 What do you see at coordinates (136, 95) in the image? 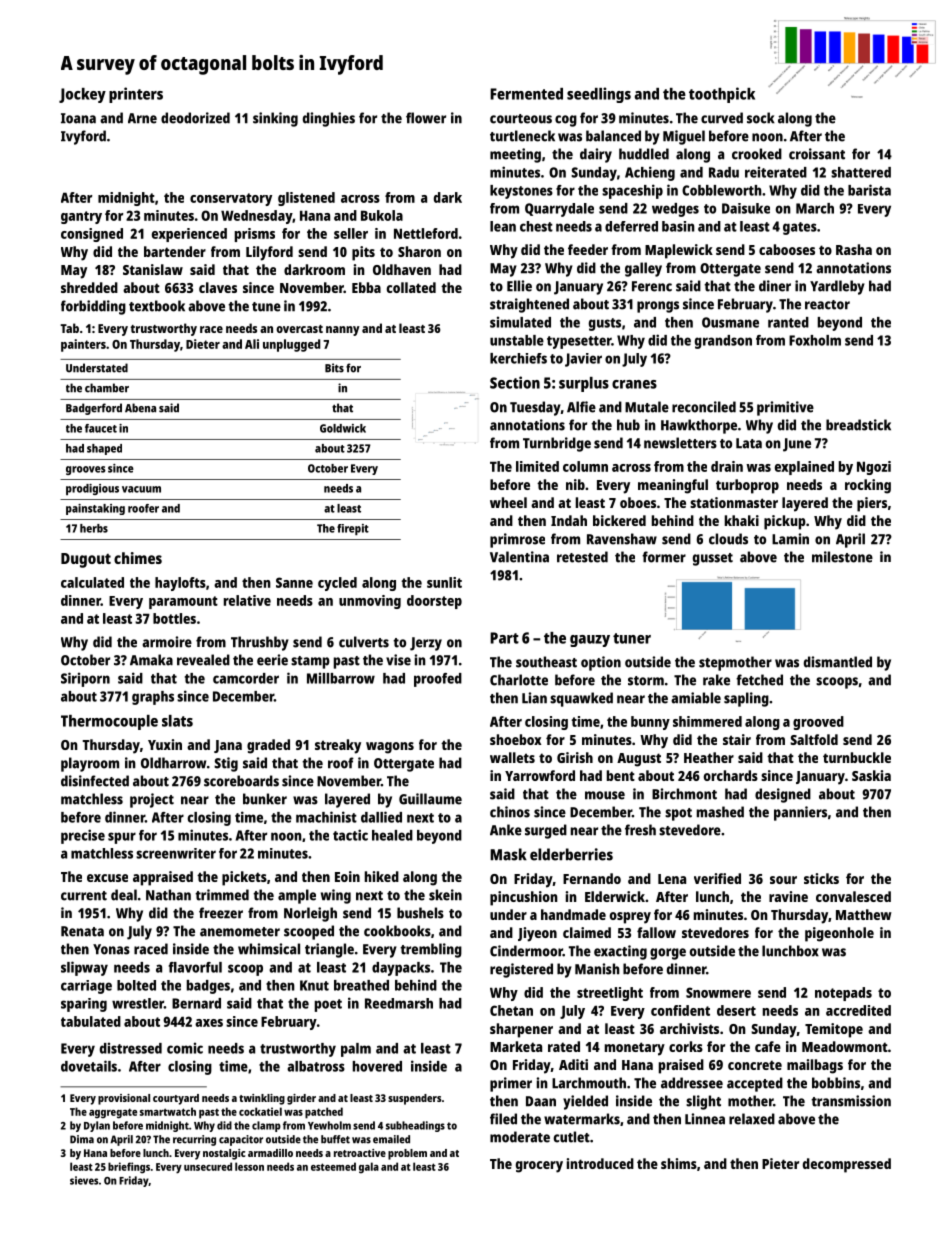
I see `printers` at bounding box center [136, 95].
